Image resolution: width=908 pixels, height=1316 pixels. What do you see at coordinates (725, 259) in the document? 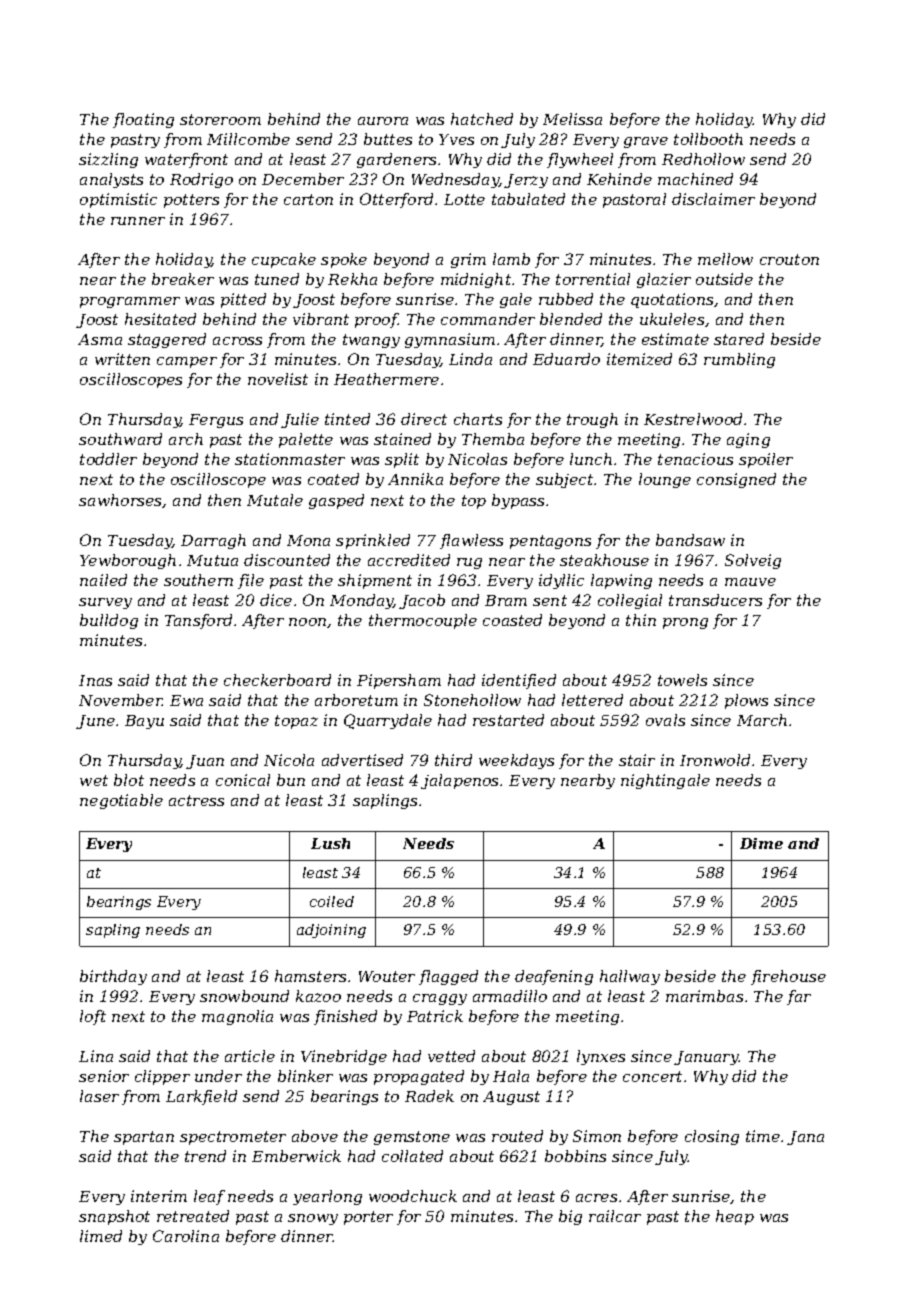
I see `mellow` at bounding box center [725, 259].
